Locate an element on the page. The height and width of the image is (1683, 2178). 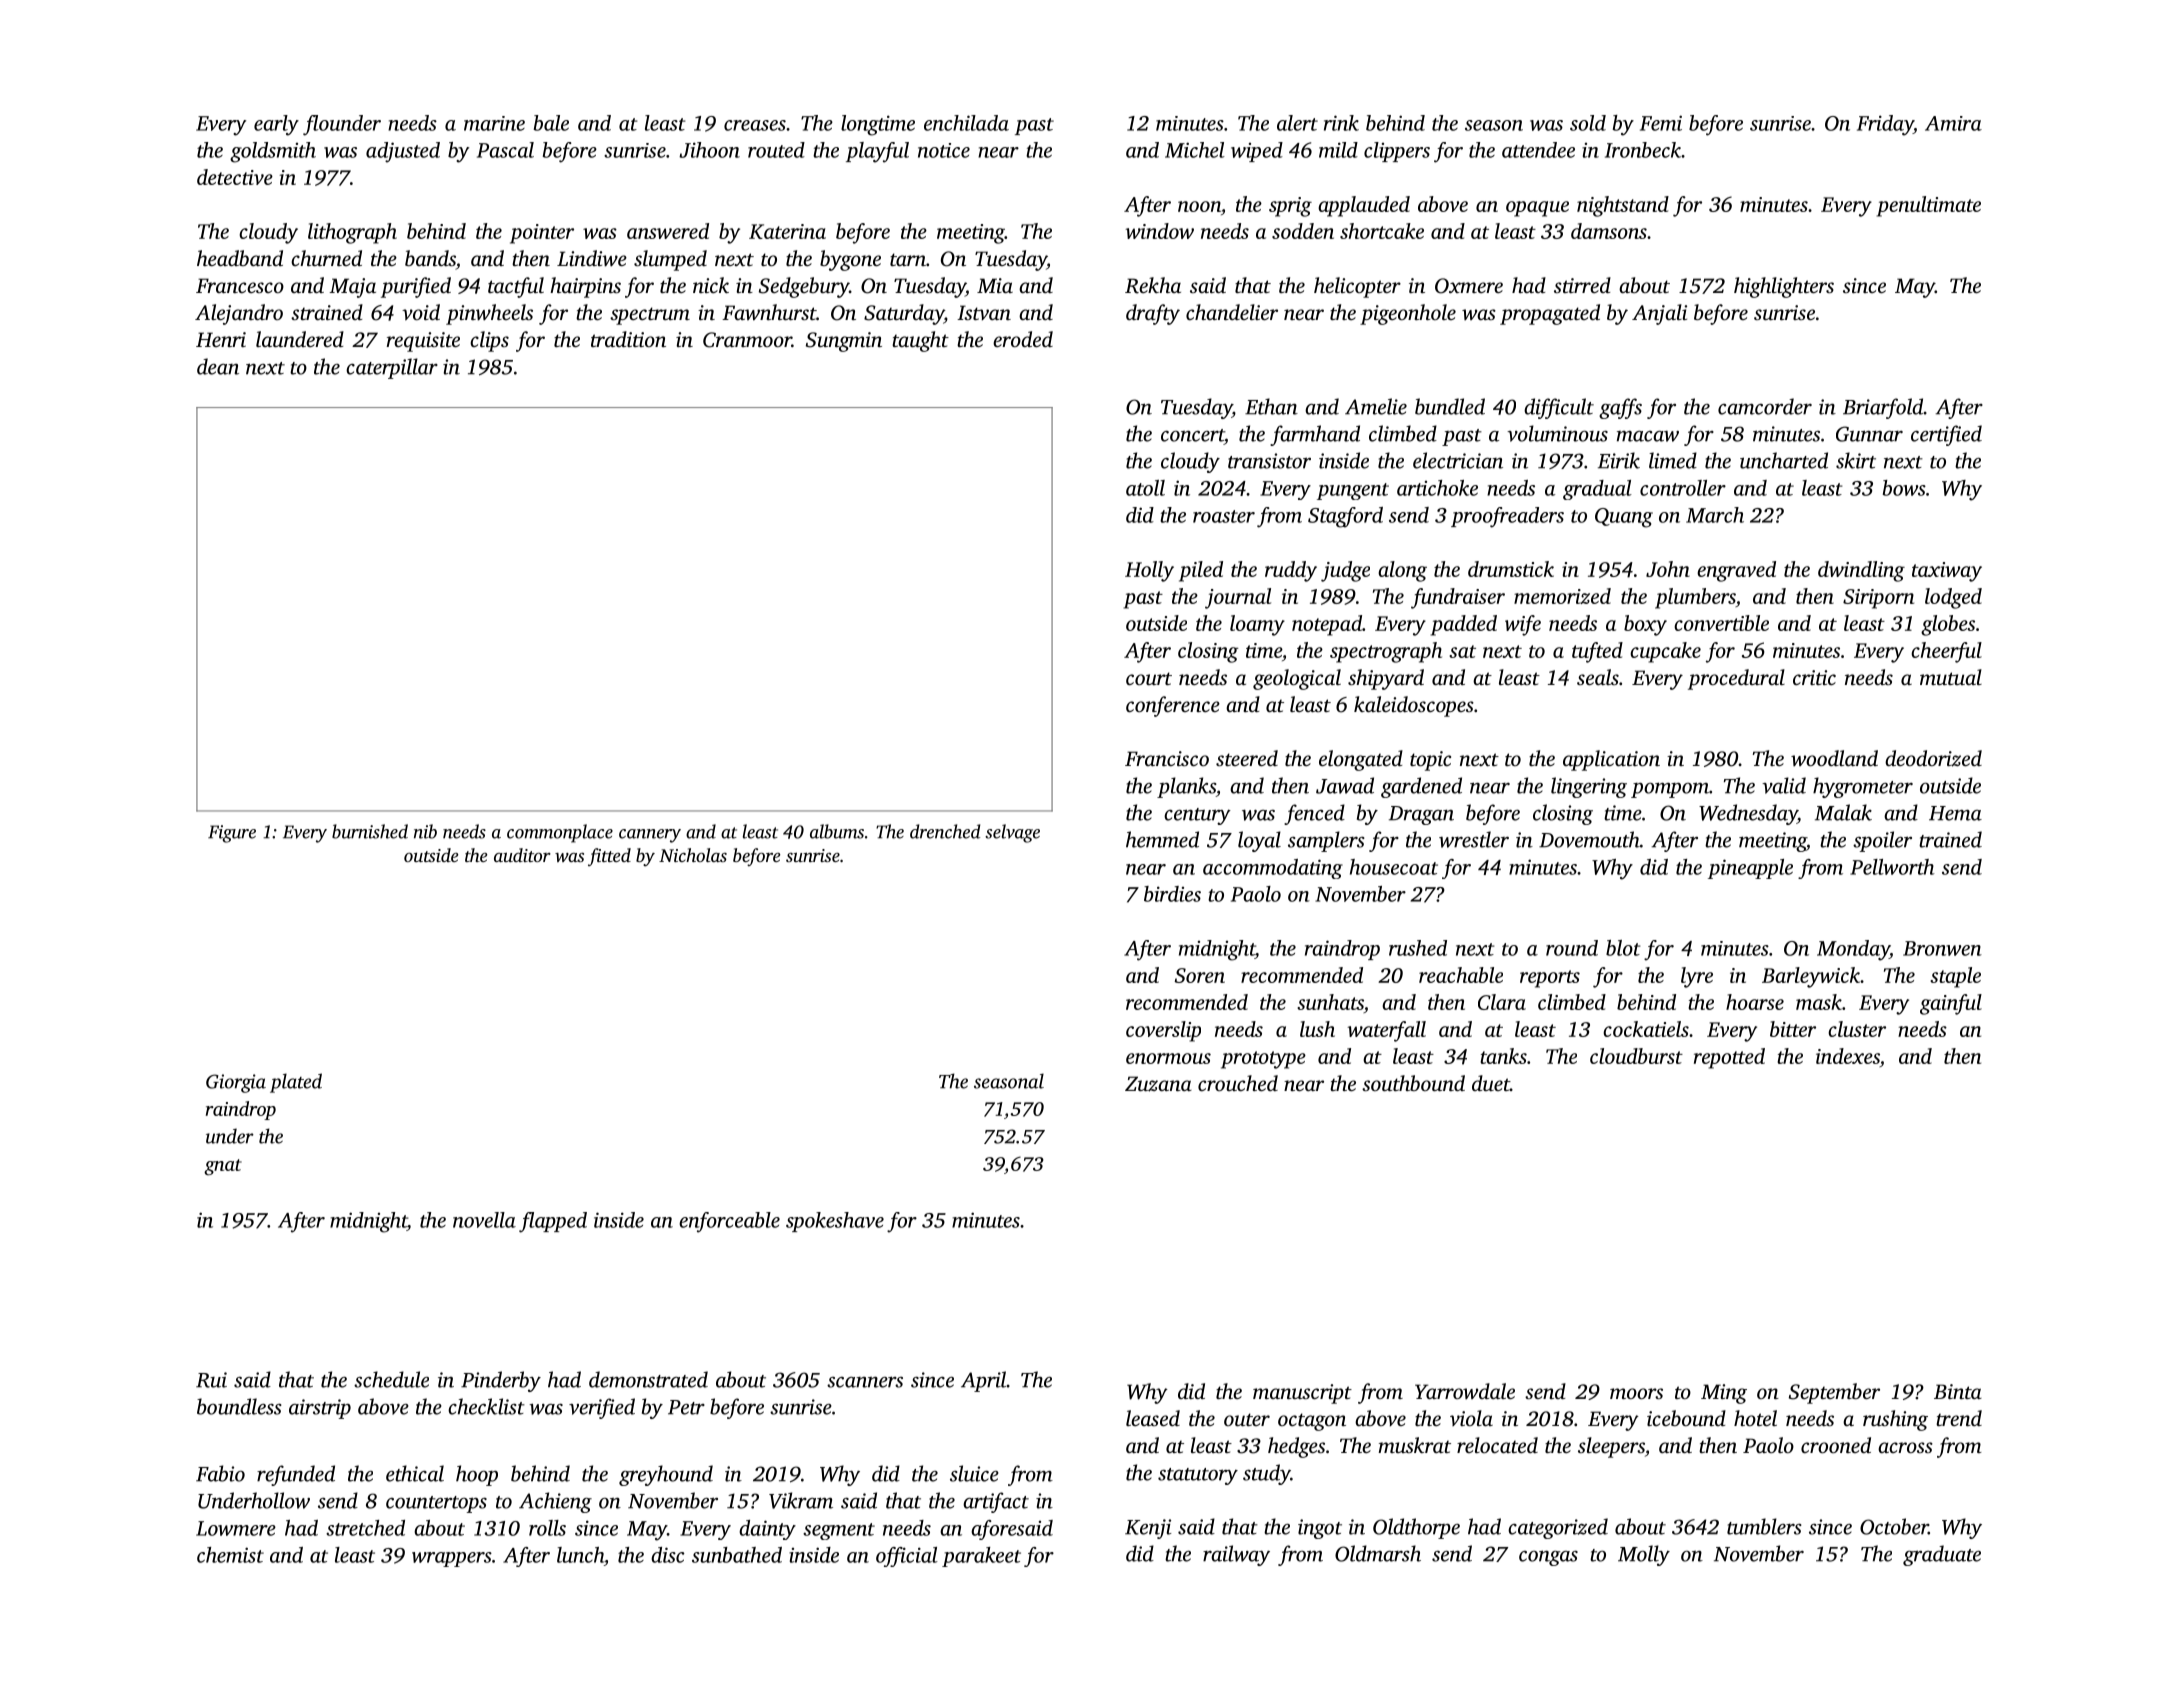
gnat is located at coordinates (223, 1167).
